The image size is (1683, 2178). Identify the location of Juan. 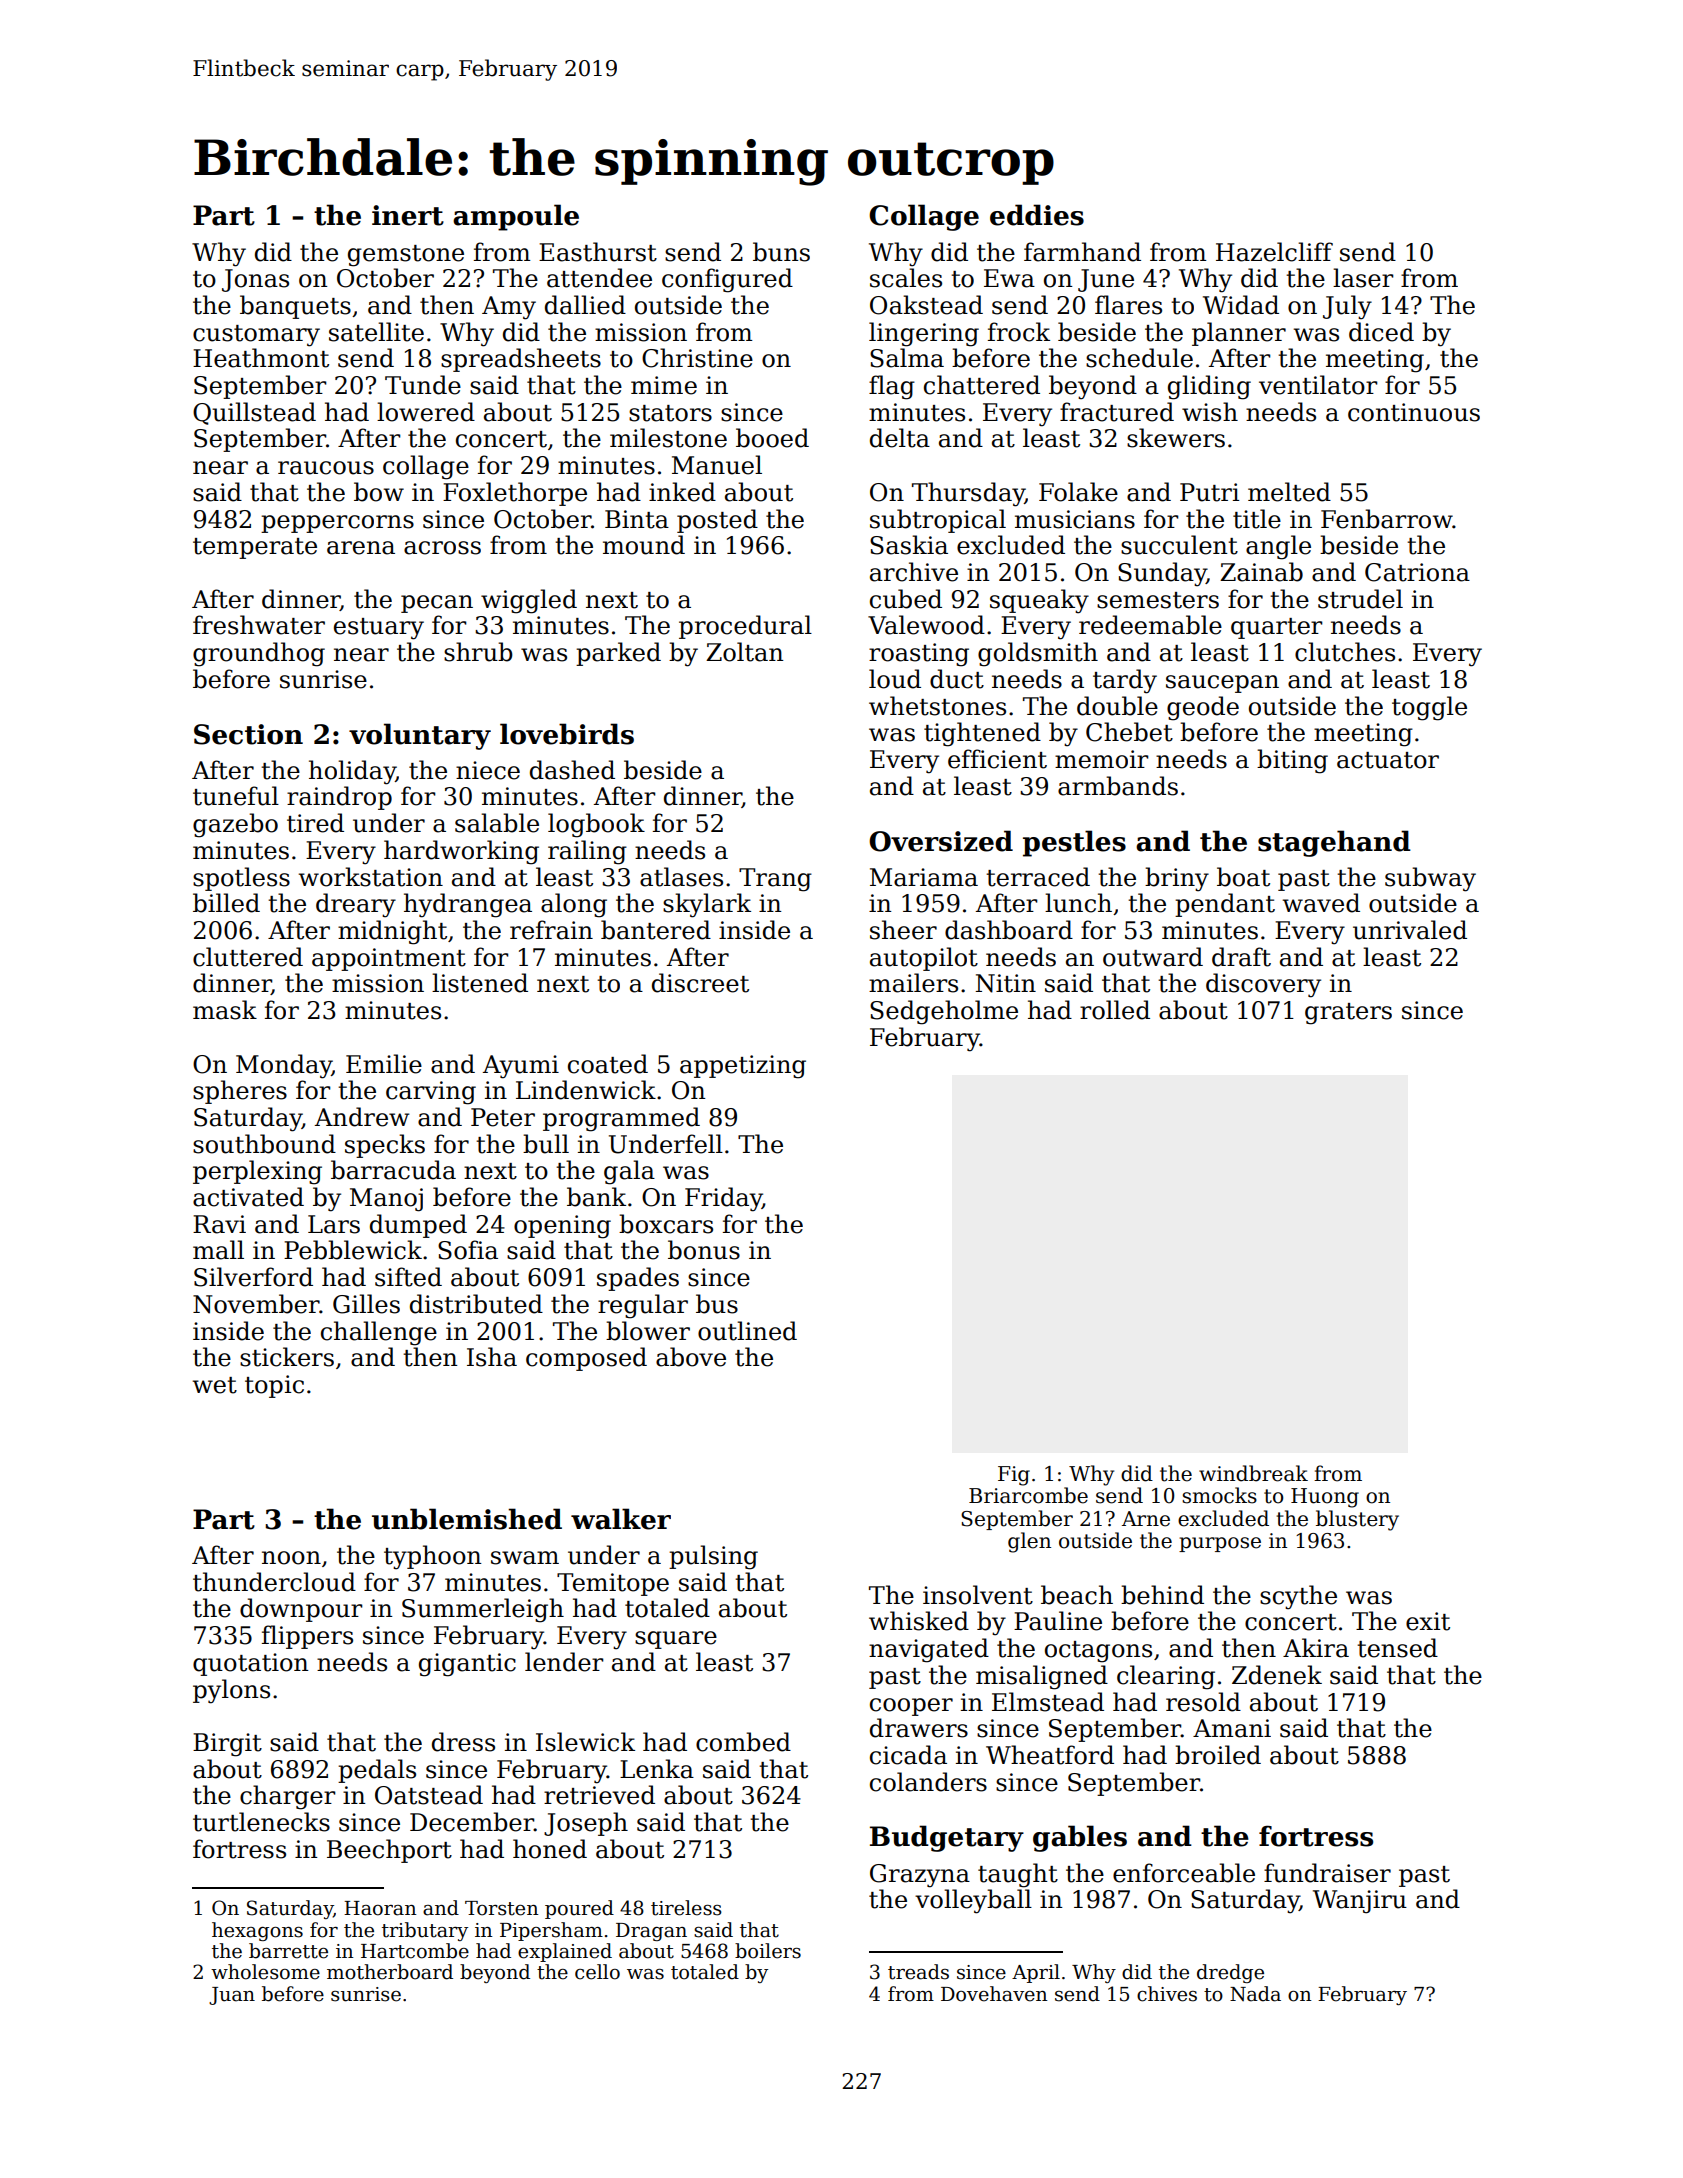
(232, 1996).
